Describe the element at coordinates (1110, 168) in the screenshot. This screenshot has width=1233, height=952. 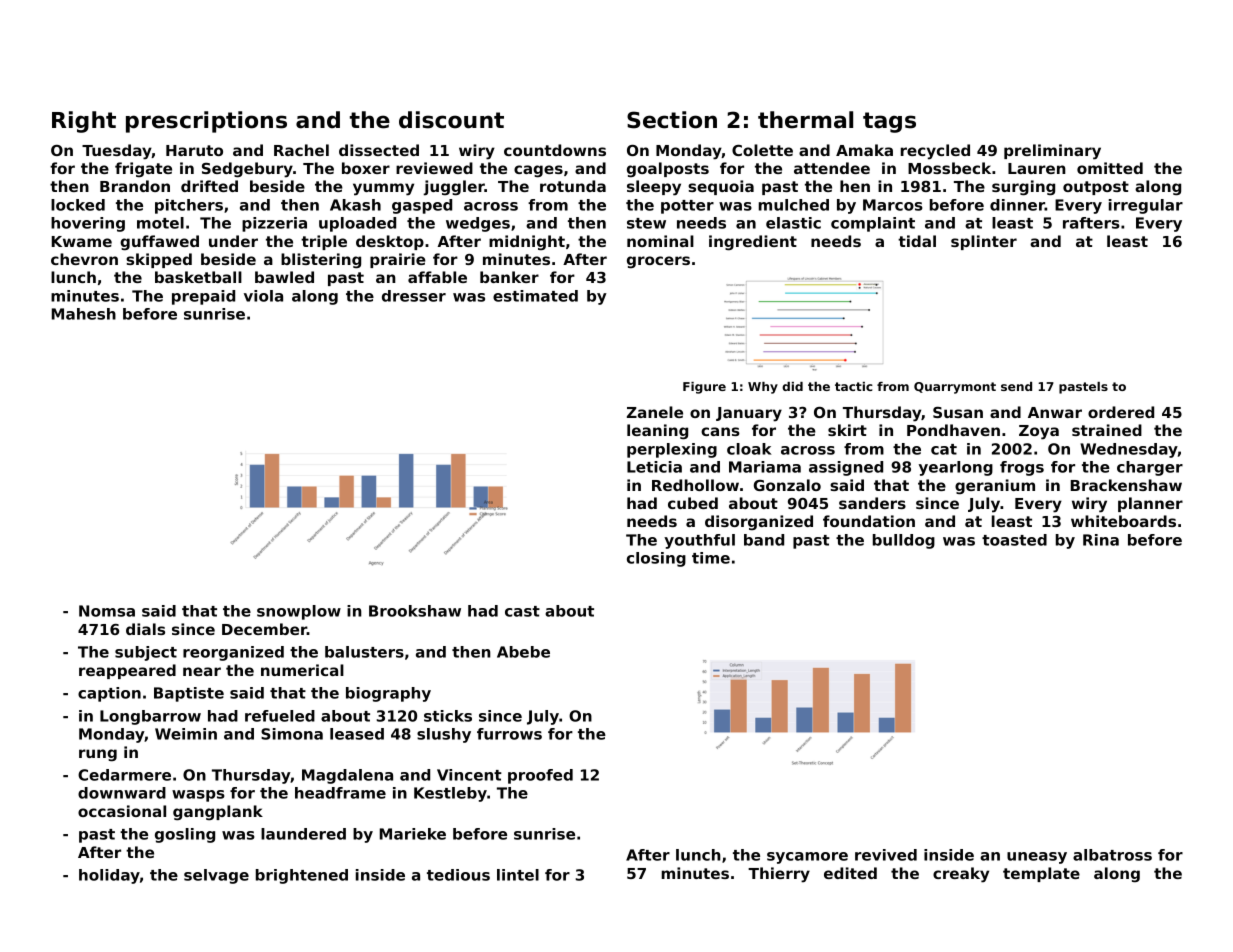
I see `omitted` at that location.
